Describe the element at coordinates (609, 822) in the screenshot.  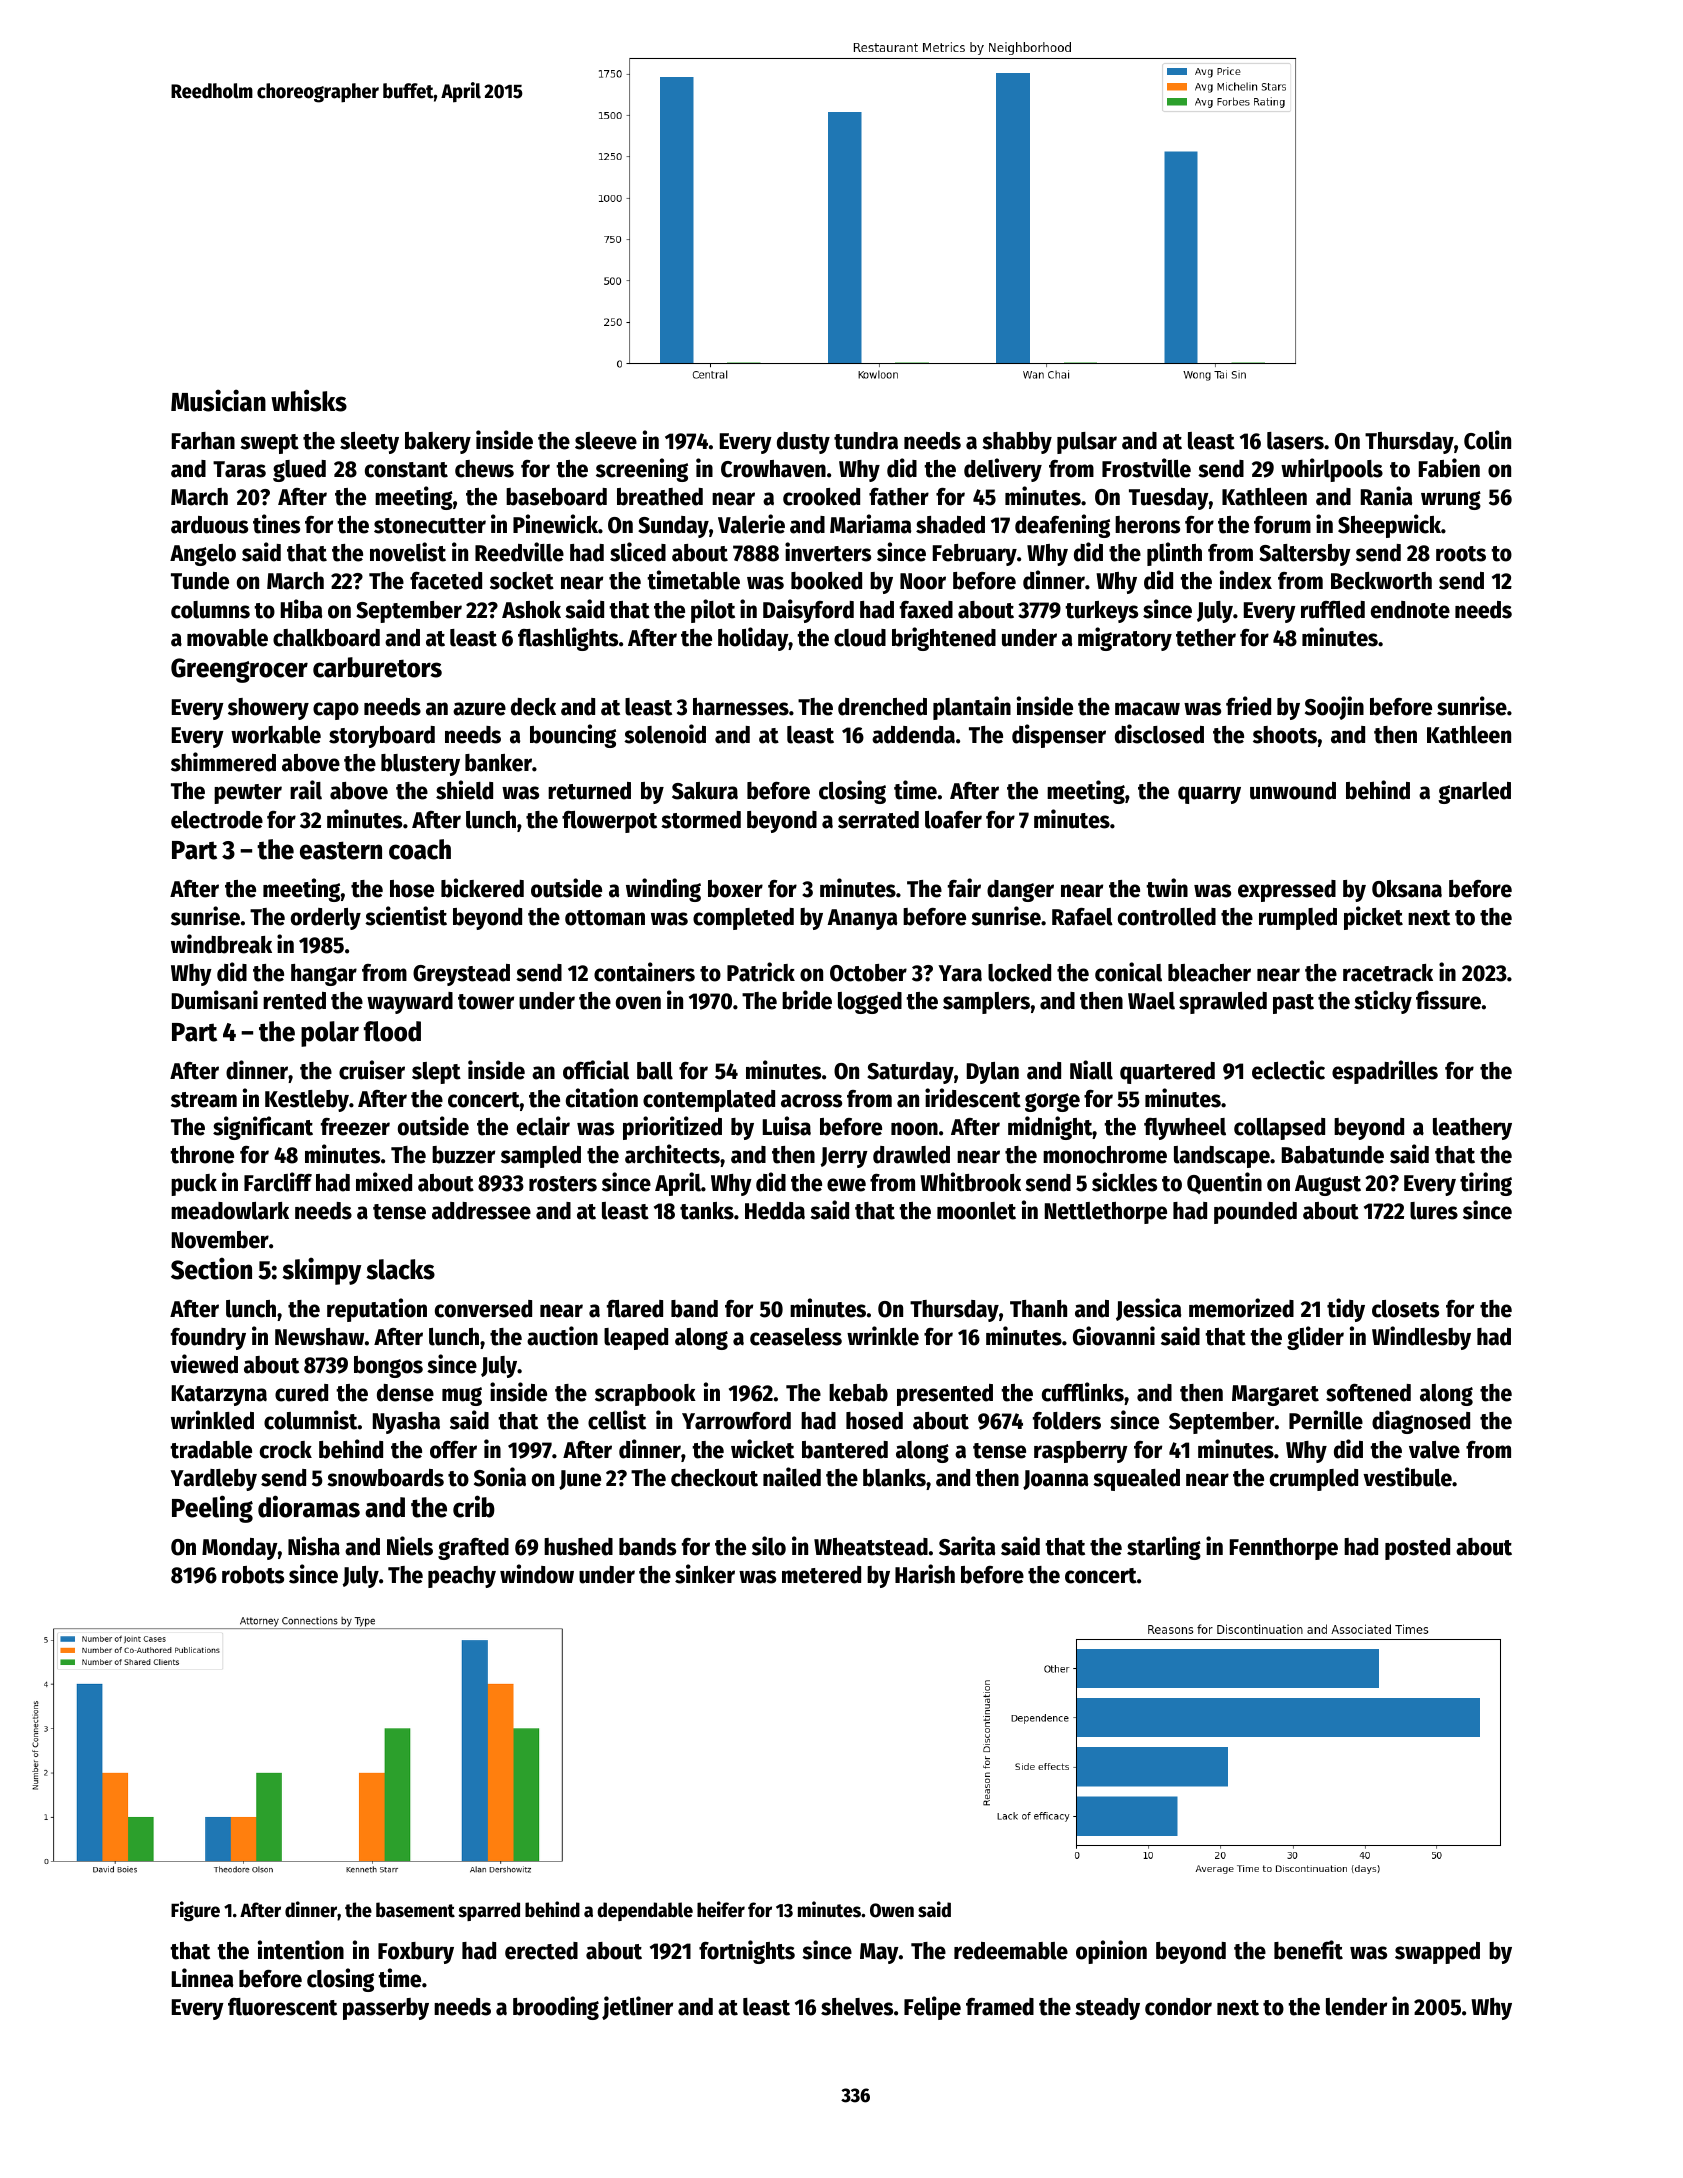
I see `flowerpot` at that location.
